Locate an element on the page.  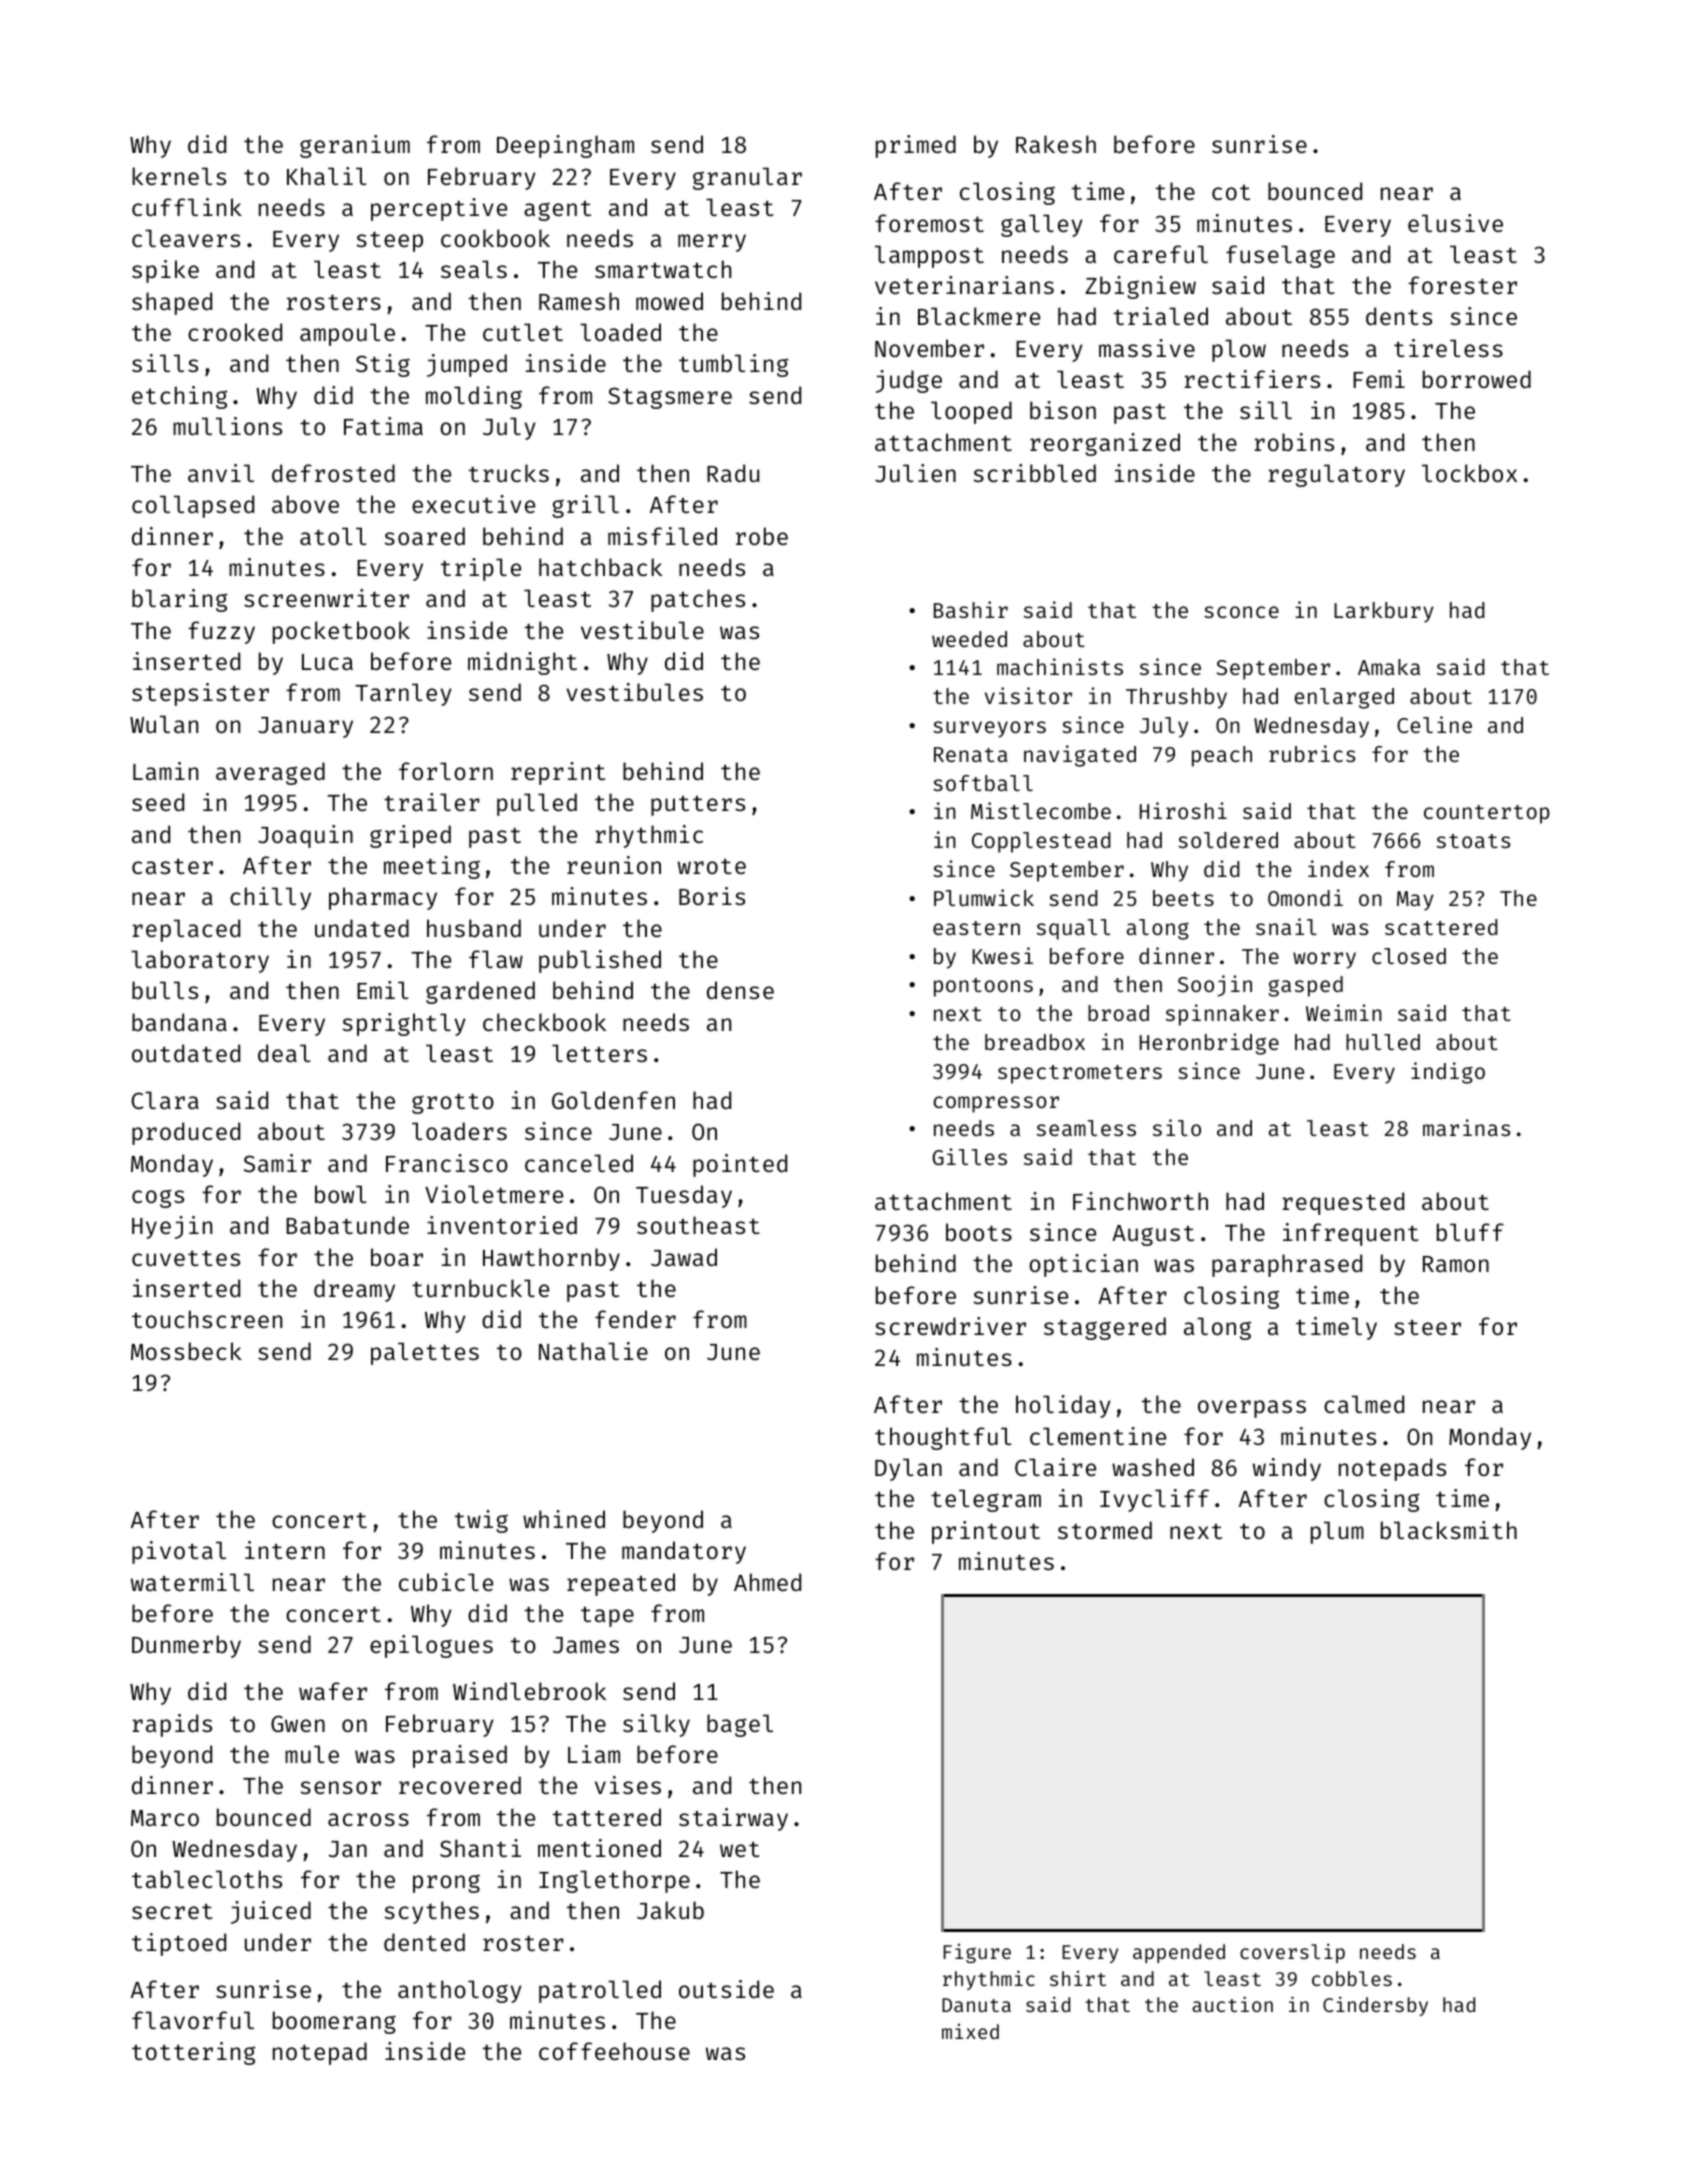
cookbook is located at coordinates (495, 238).
